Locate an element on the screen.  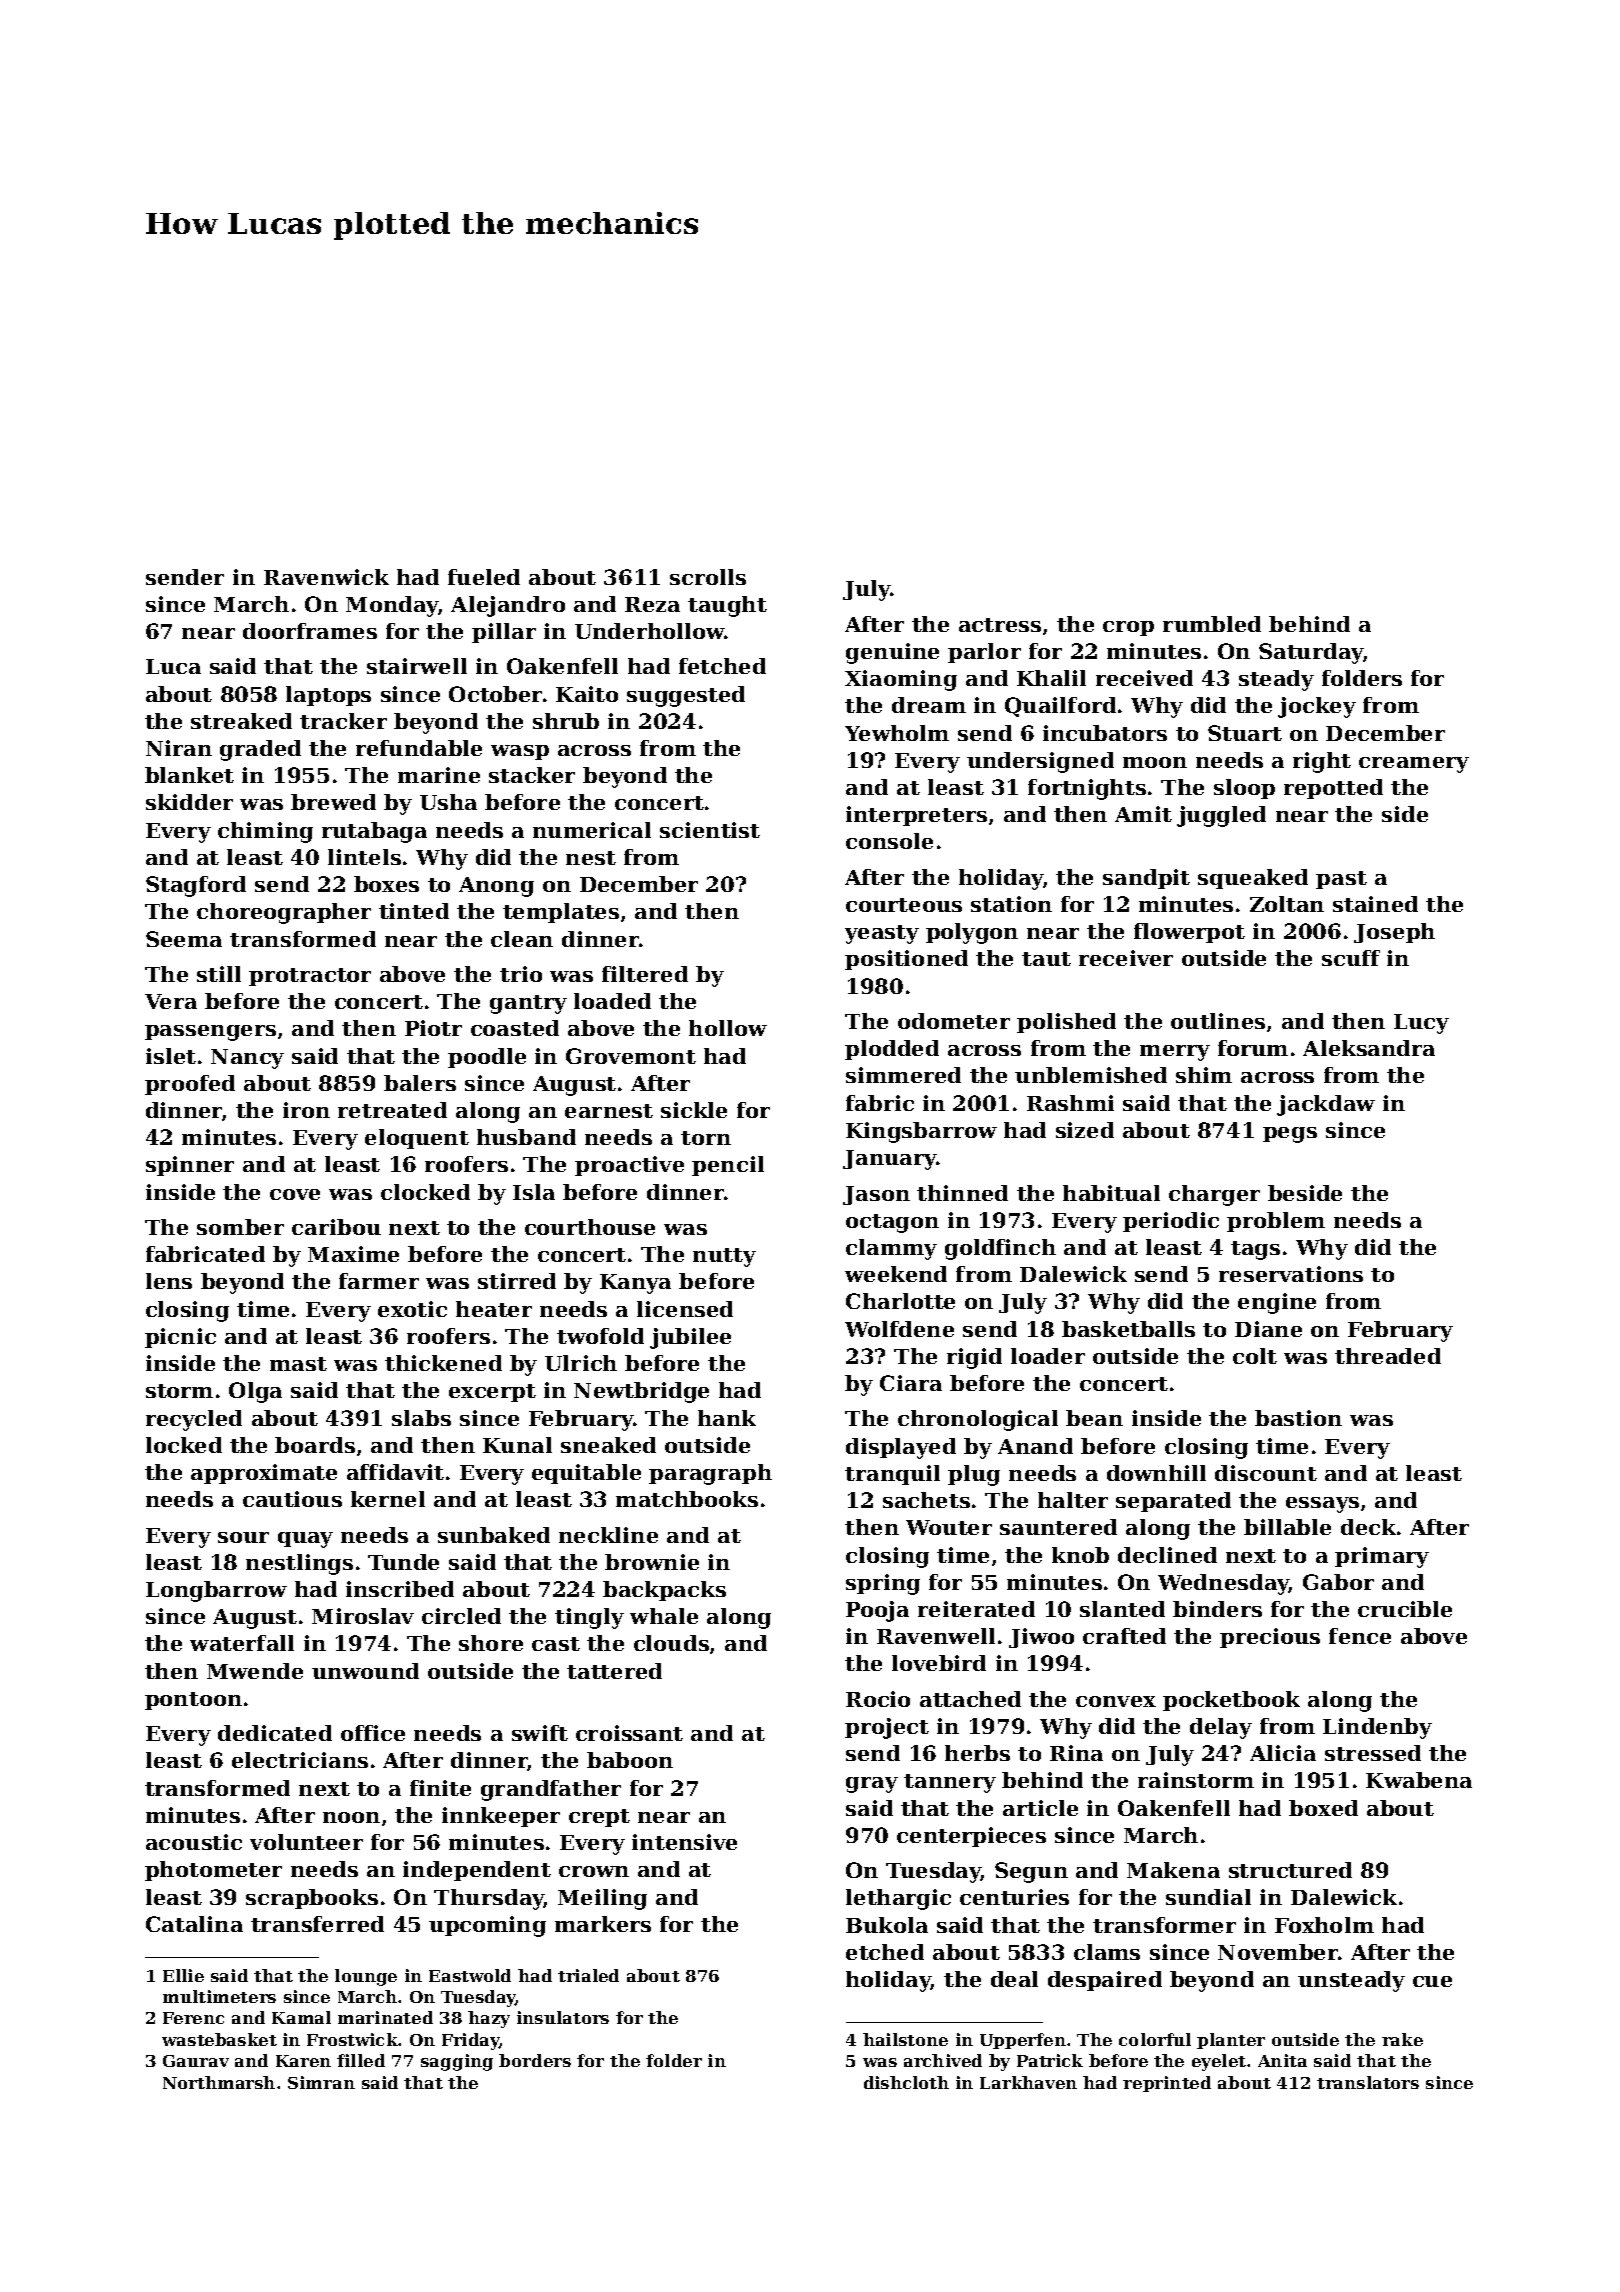
rumbled is located at coordinates (1212, 624).
